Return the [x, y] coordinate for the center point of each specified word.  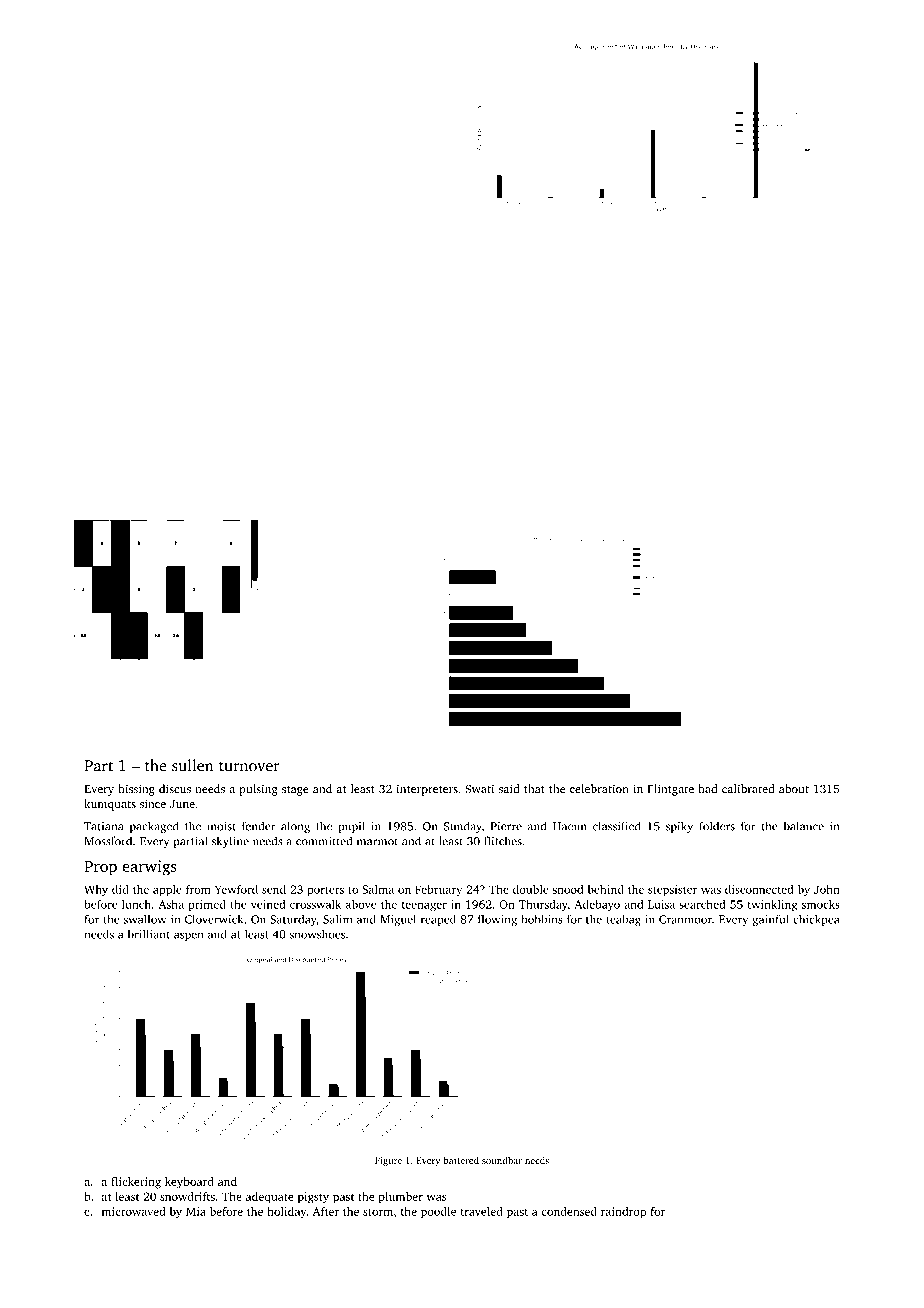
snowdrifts [187, 1196]
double [531, 889]
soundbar [502, 1160]
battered [461, 1160]
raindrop [623, 1213]
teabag [623, 920]
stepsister [672, 890]
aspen [189, 936]
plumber [401, 1198]
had [707, 788]
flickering [136, 1183]
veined [268, 904]
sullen [192, 765]
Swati [479, 789]
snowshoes [317, 934]
